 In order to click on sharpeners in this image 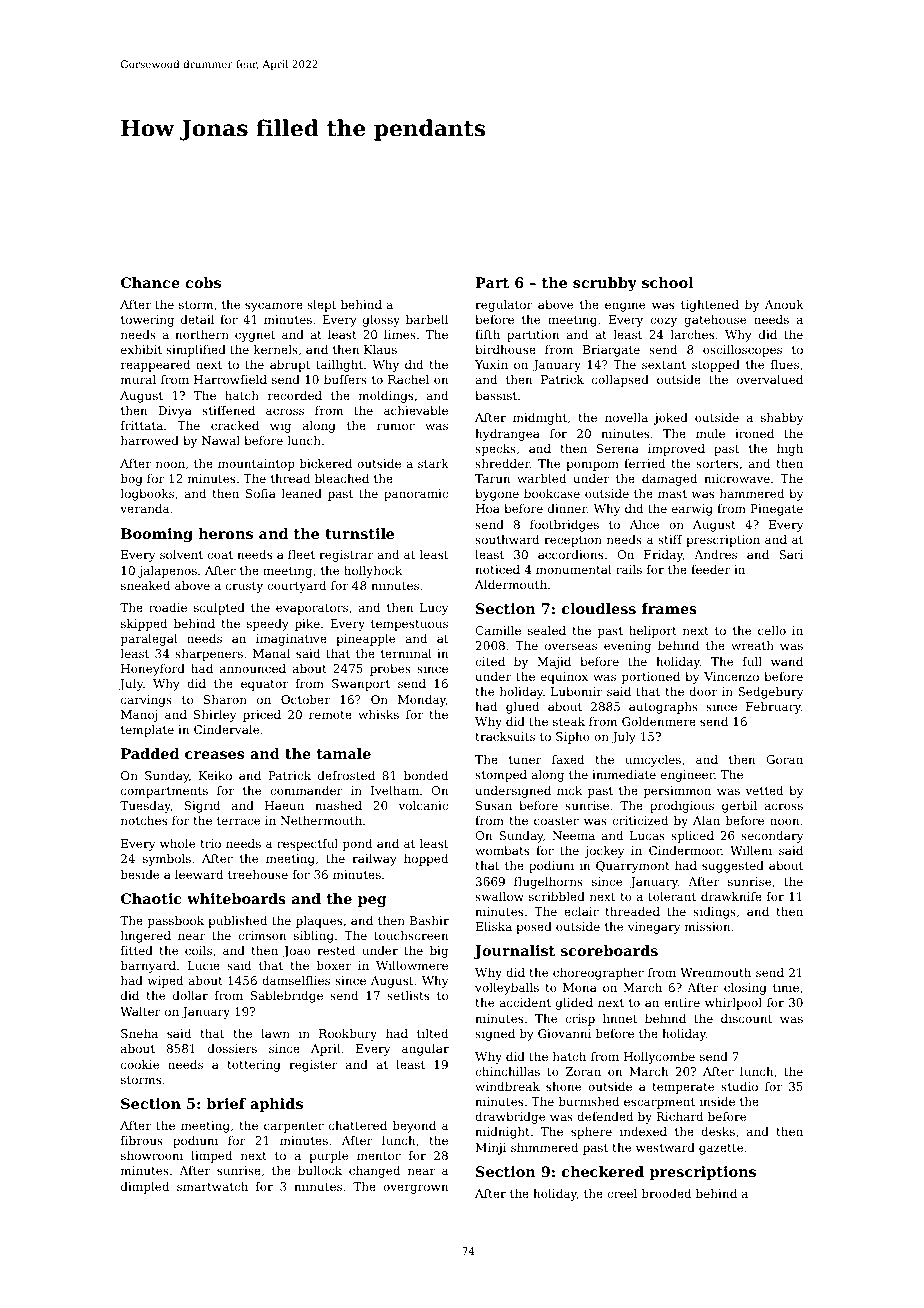, I will do `click(209, 655)`.
